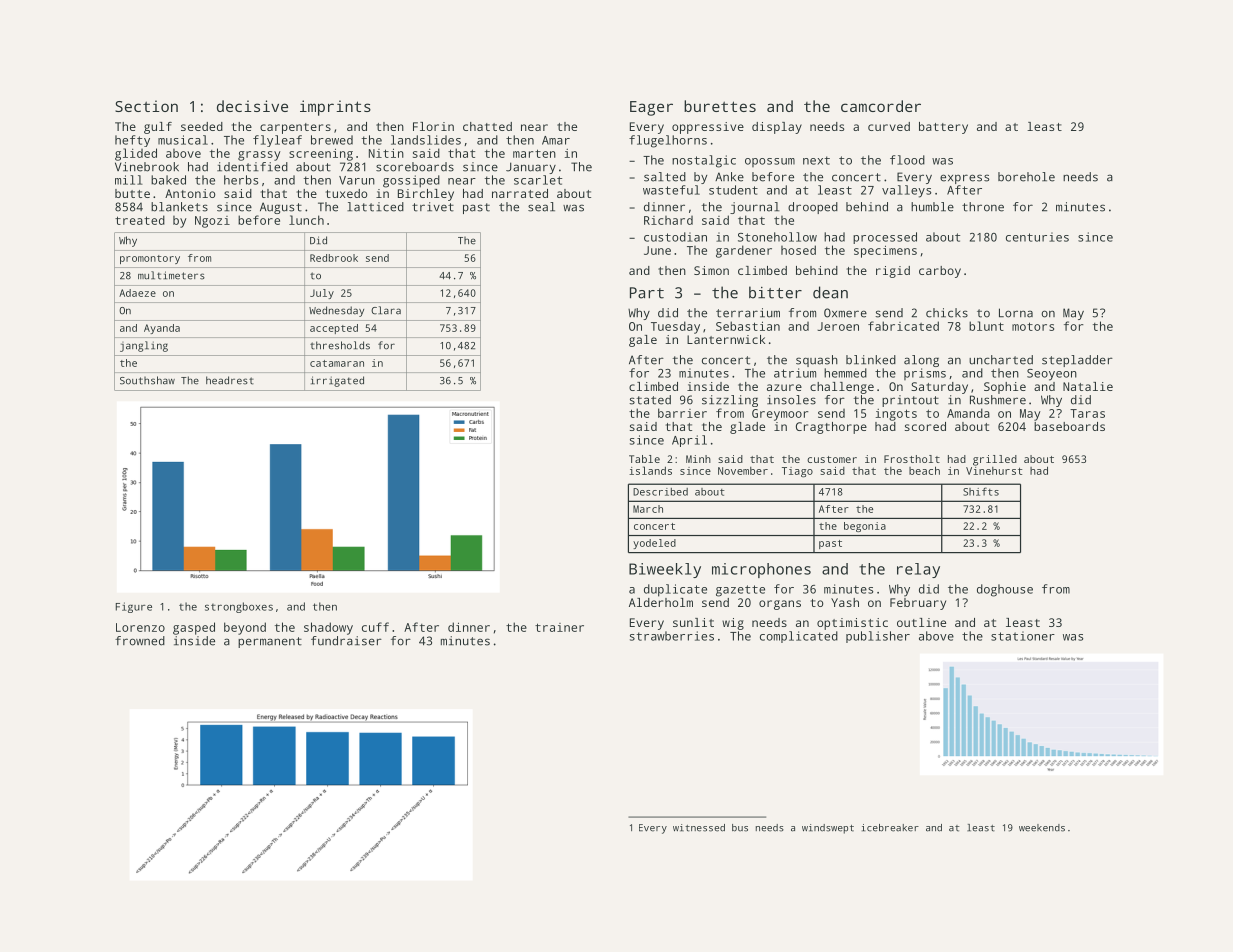  Describe the element at coordinates (893, 272) in the page. I see `rigid` at that location.
